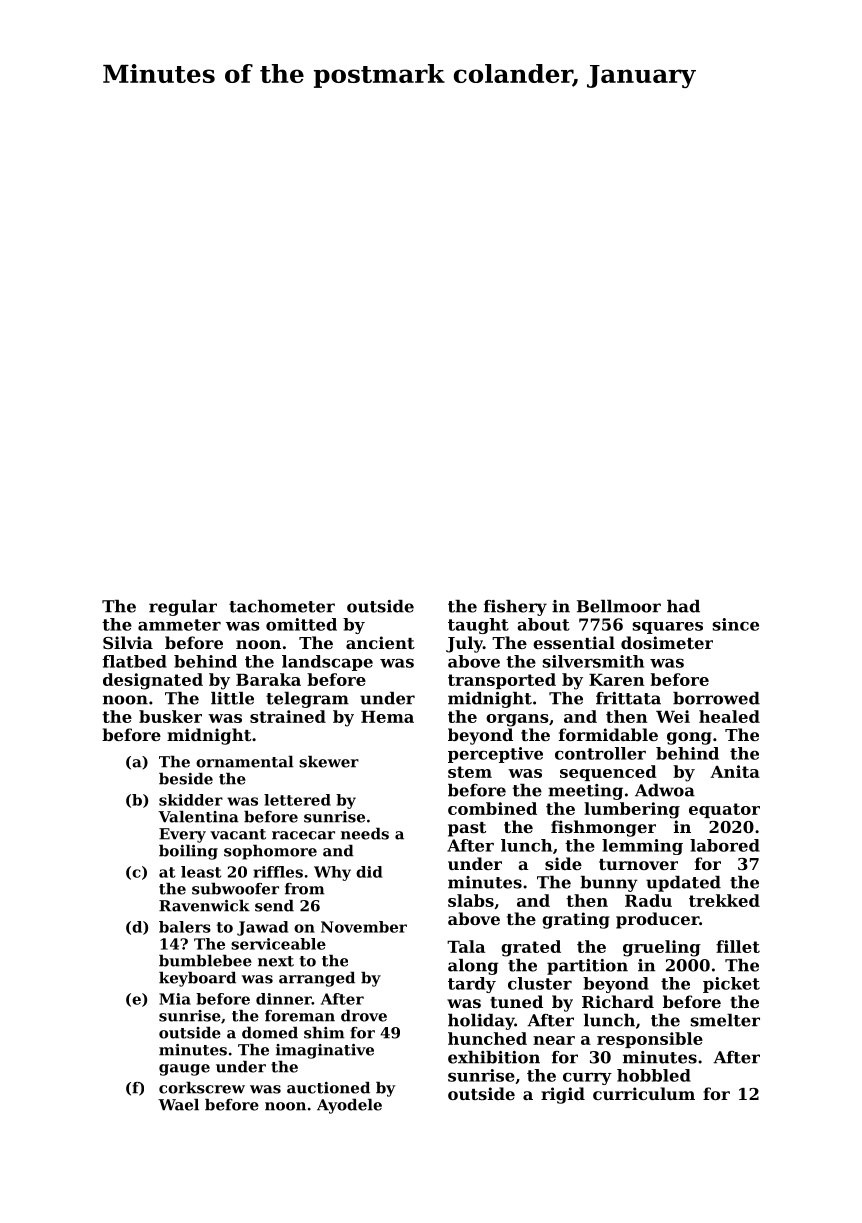  What do you see at coordinates (683, 606) in the document?
I see `had` at bounding box center [683, 606].
